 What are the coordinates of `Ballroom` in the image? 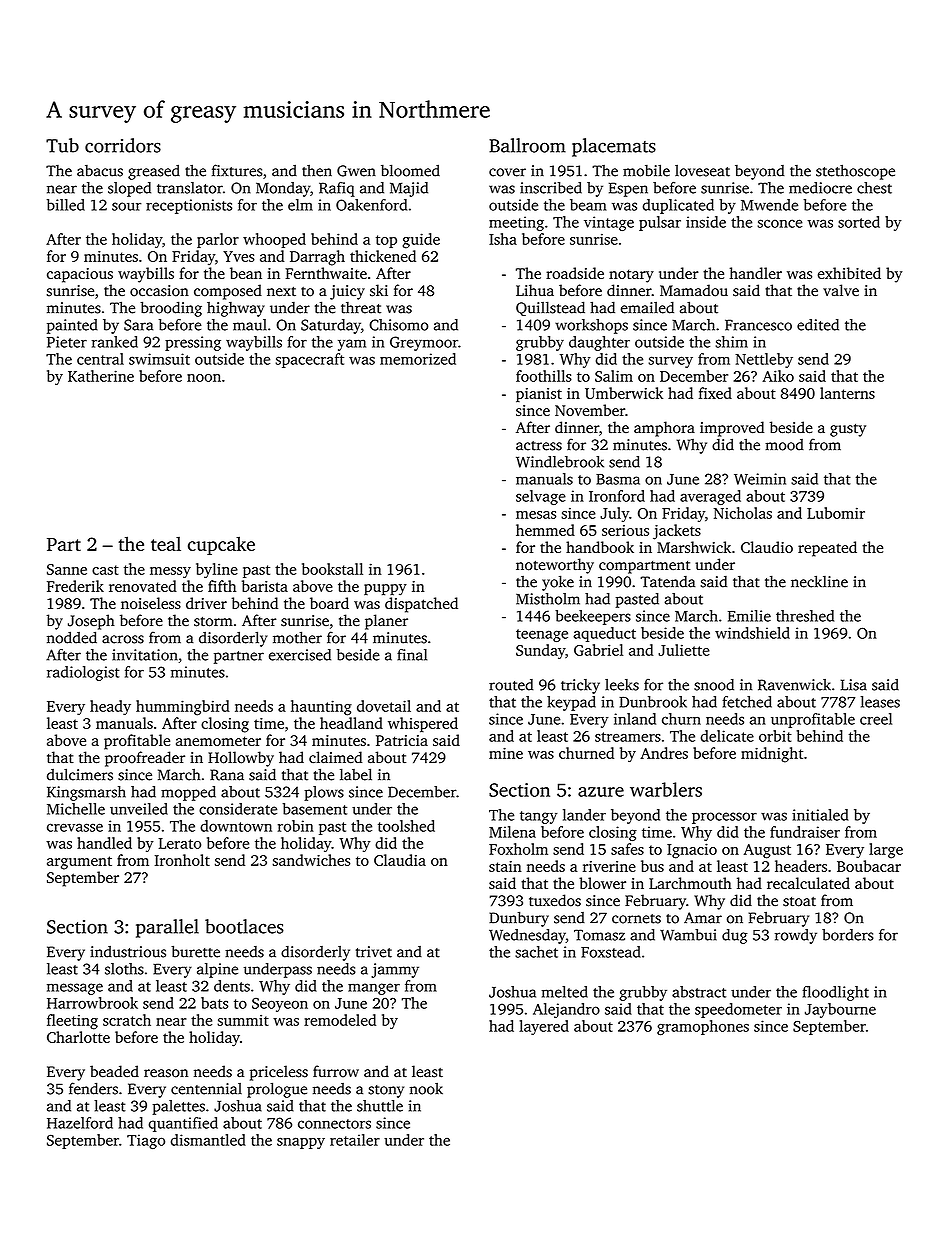 It's located at (527, 145).
